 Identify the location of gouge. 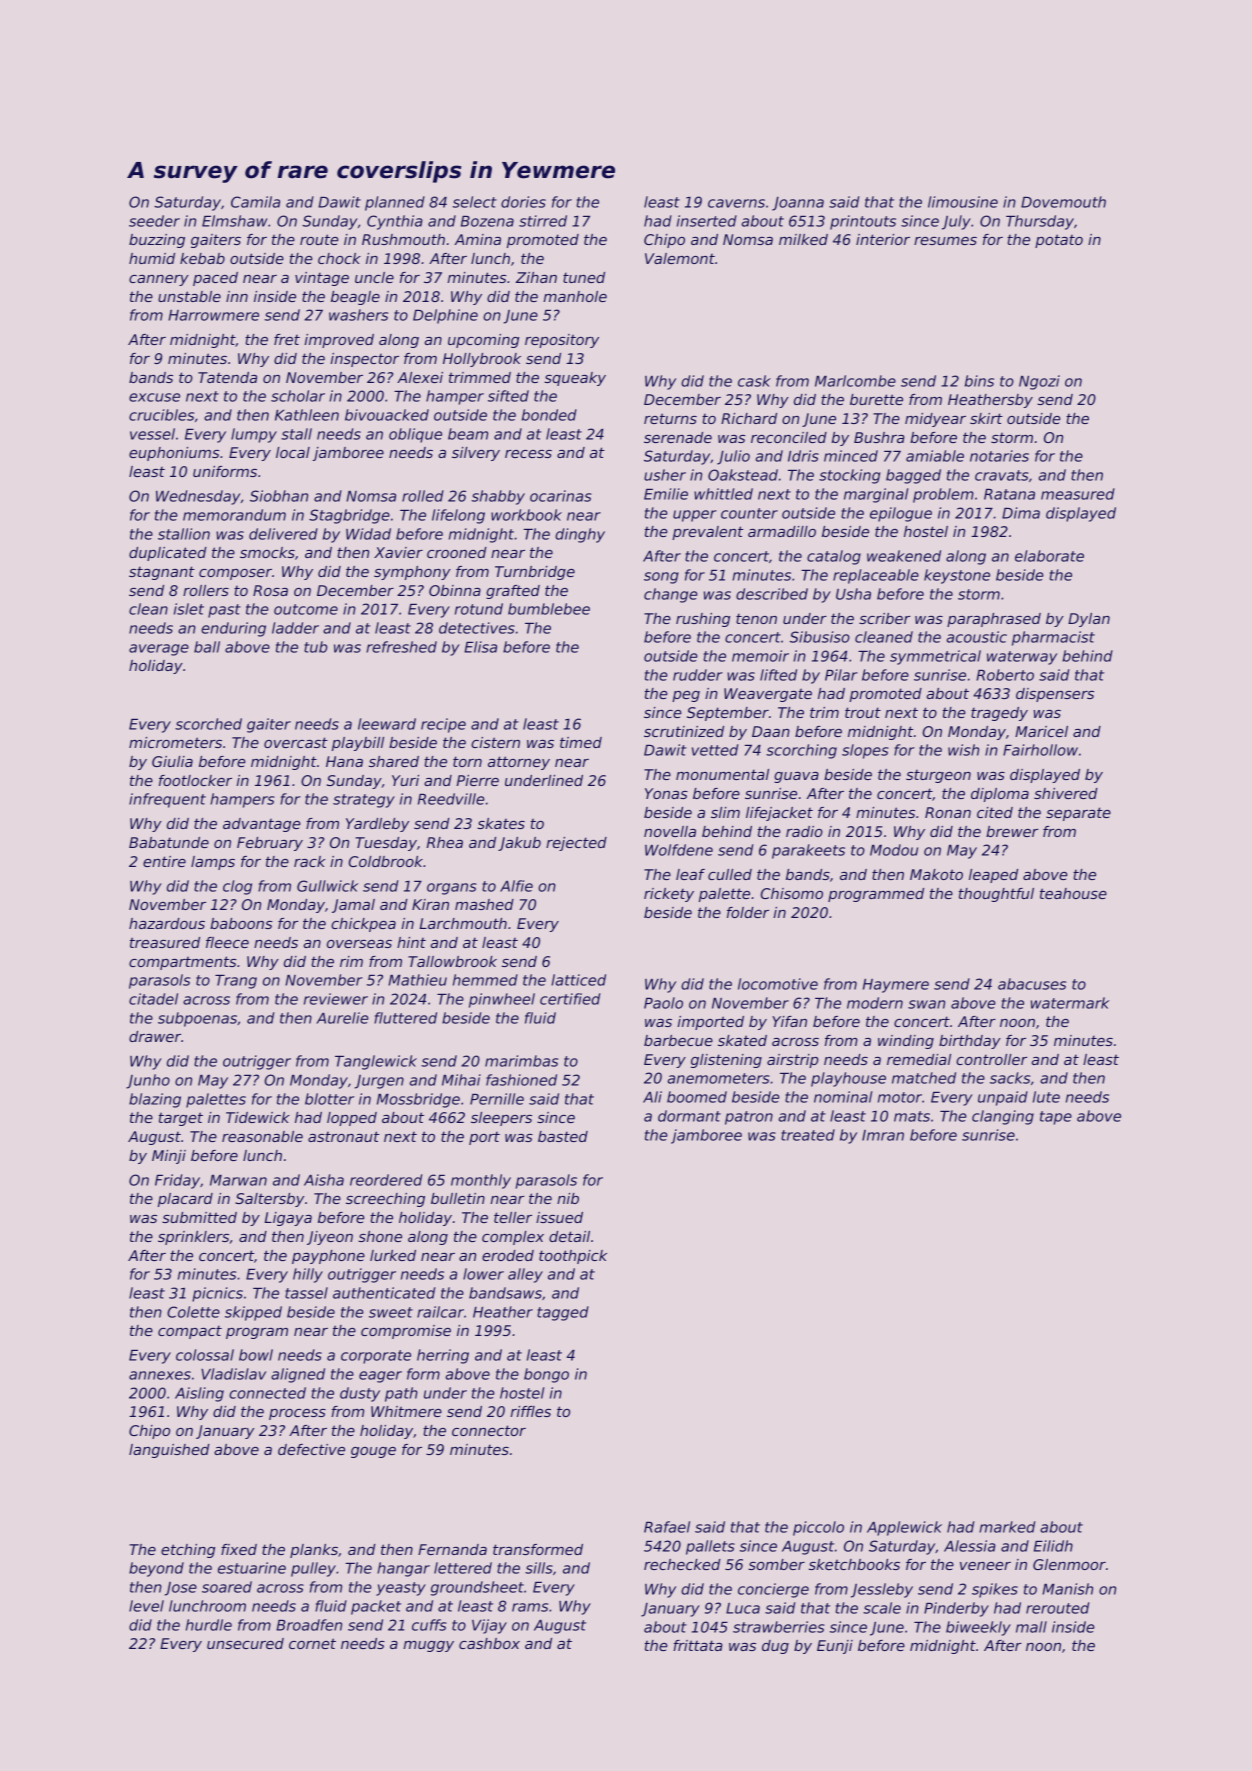
(373, 1452).
